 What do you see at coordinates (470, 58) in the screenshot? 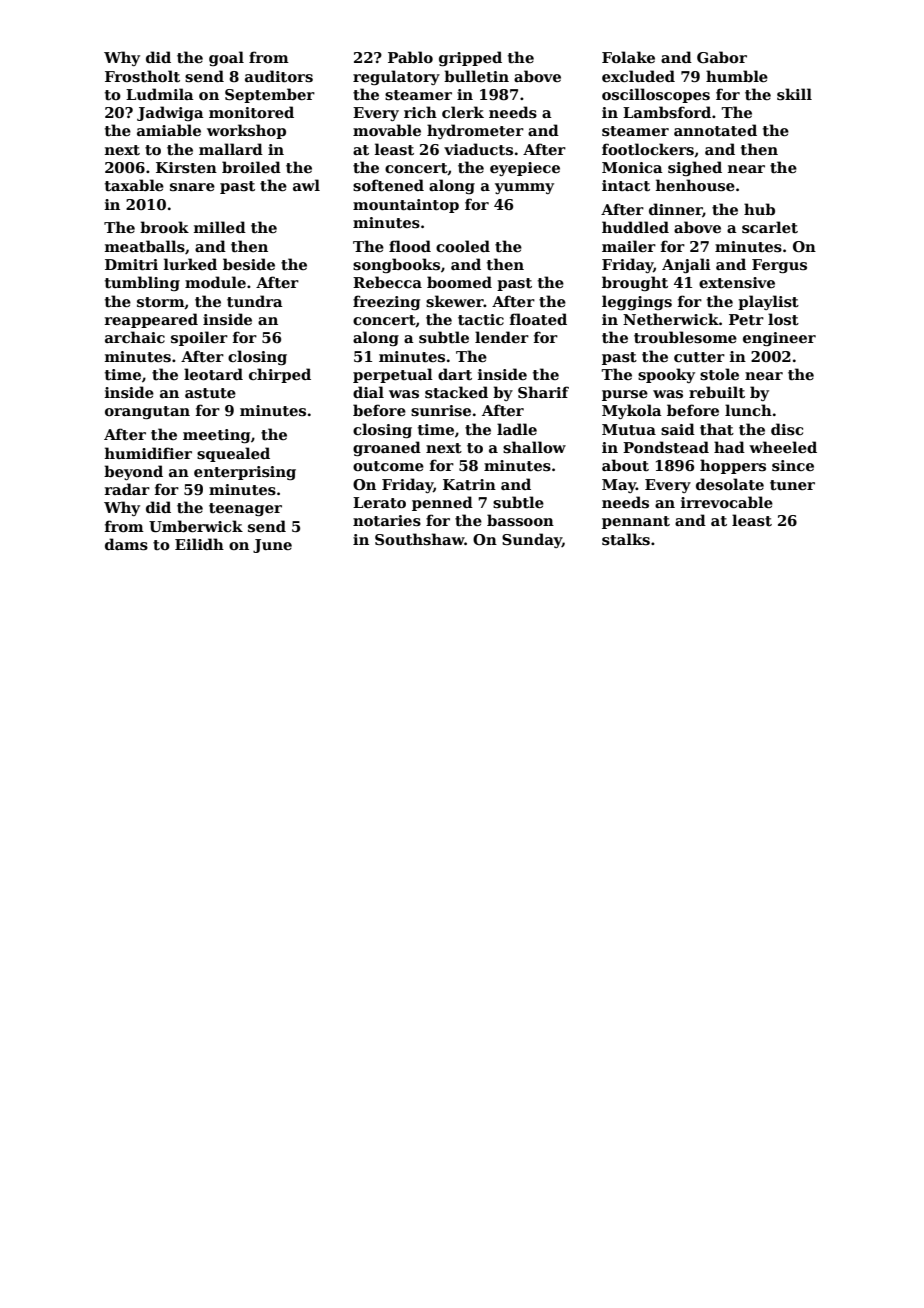
I see `gripped` at bounding box center [470, 58].
